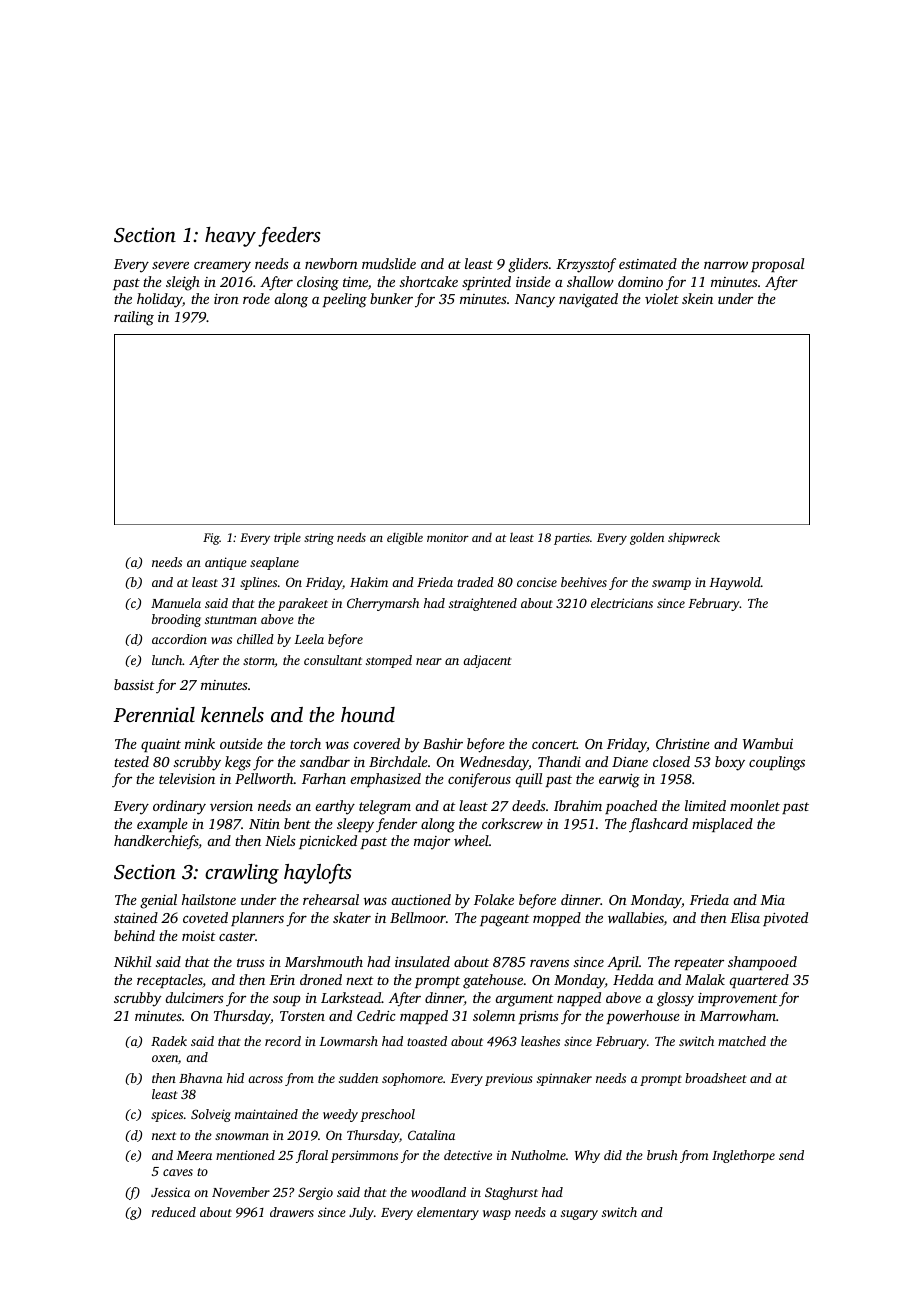 The width and height of the screenshot is (924, 1308). Describe the element at coordinates (174, 1212) in the screenshot. I see `reduced` at that location.
